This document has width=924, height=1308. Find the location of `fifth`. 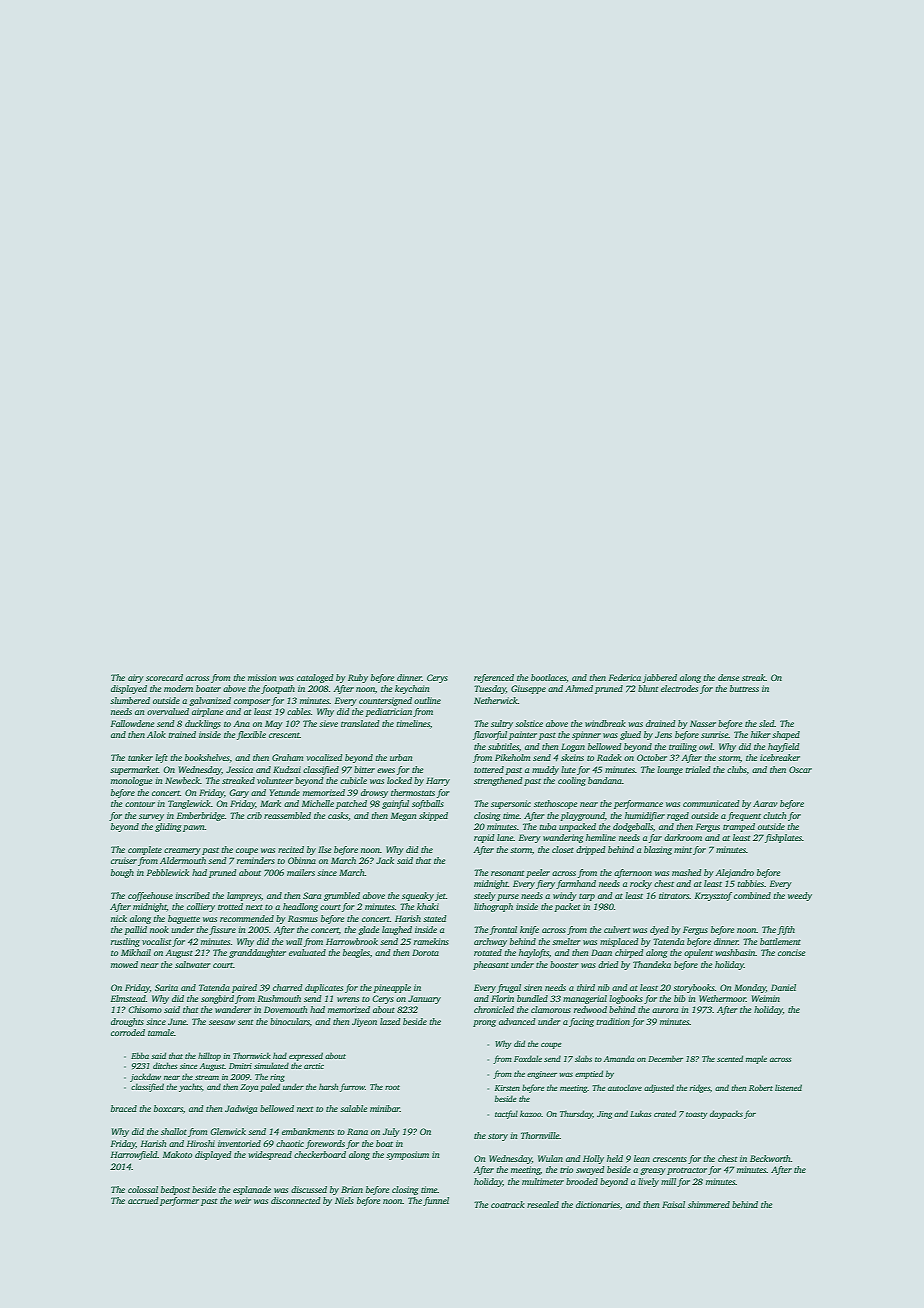

fifth is located at coordinates (786, 930).
